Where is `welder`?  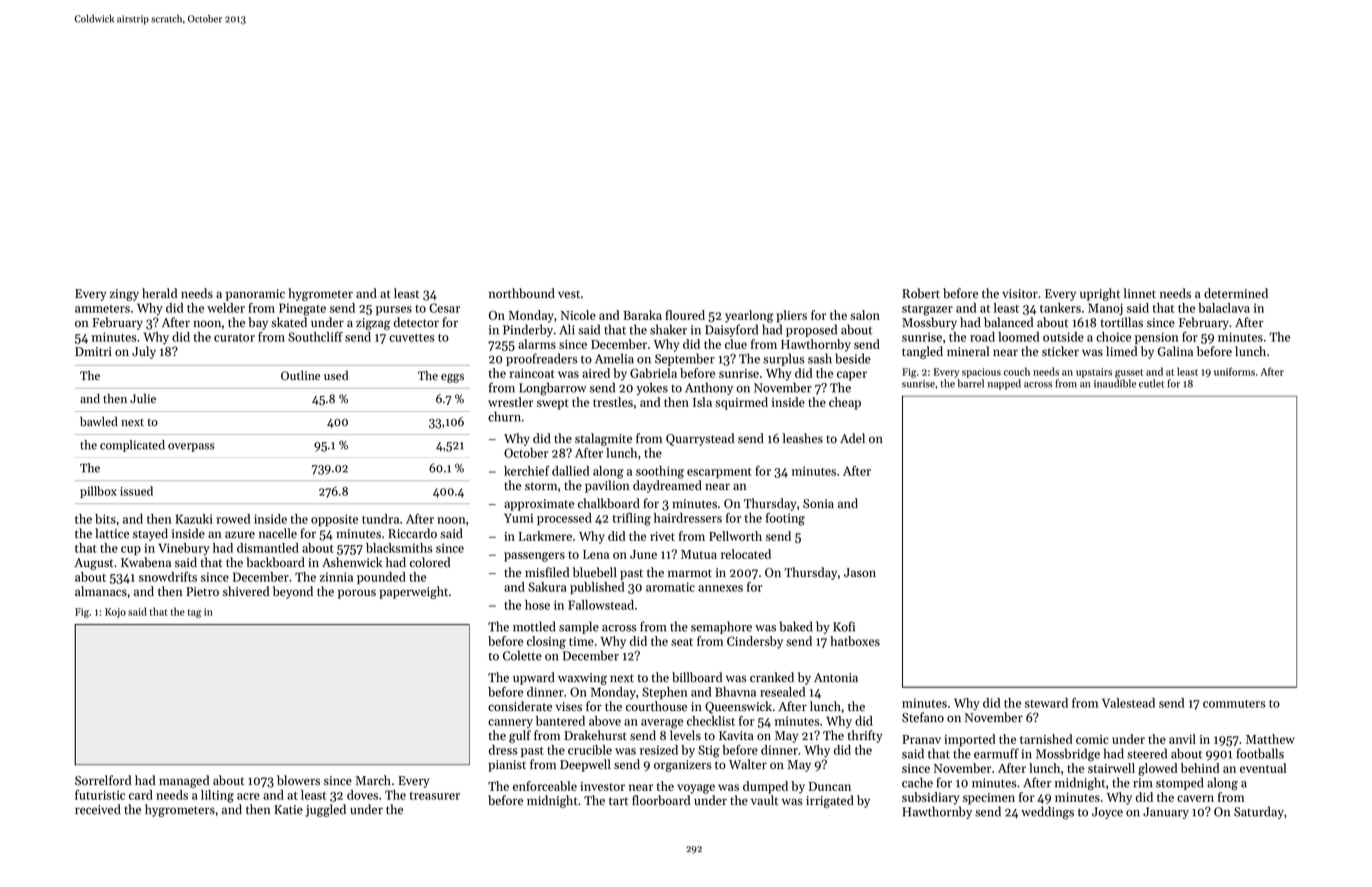 welder is located at coordinates (226, 308).
